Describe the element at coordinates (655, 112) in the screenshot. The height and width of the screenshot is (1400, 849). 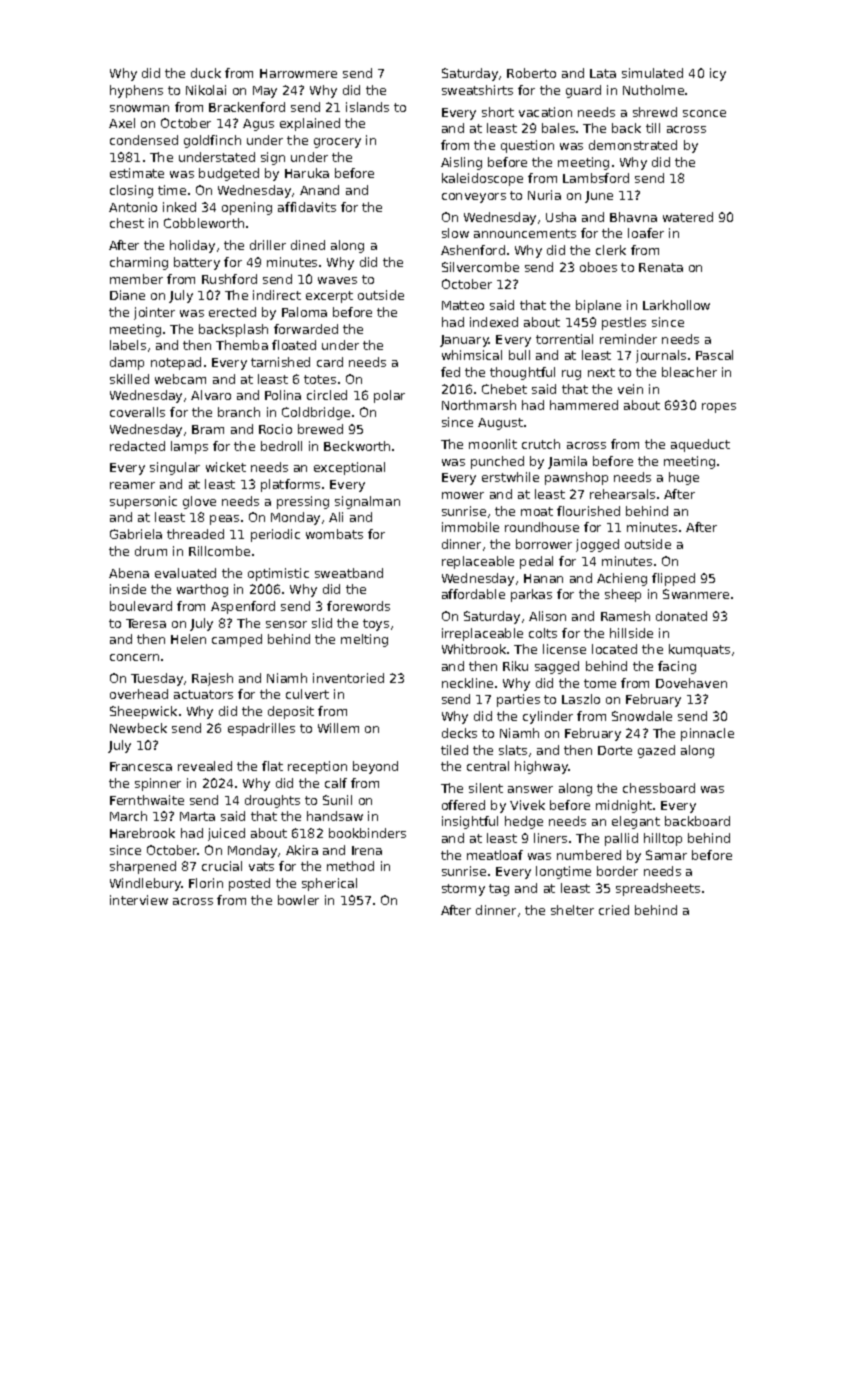
I see `shrewd` at that location.
